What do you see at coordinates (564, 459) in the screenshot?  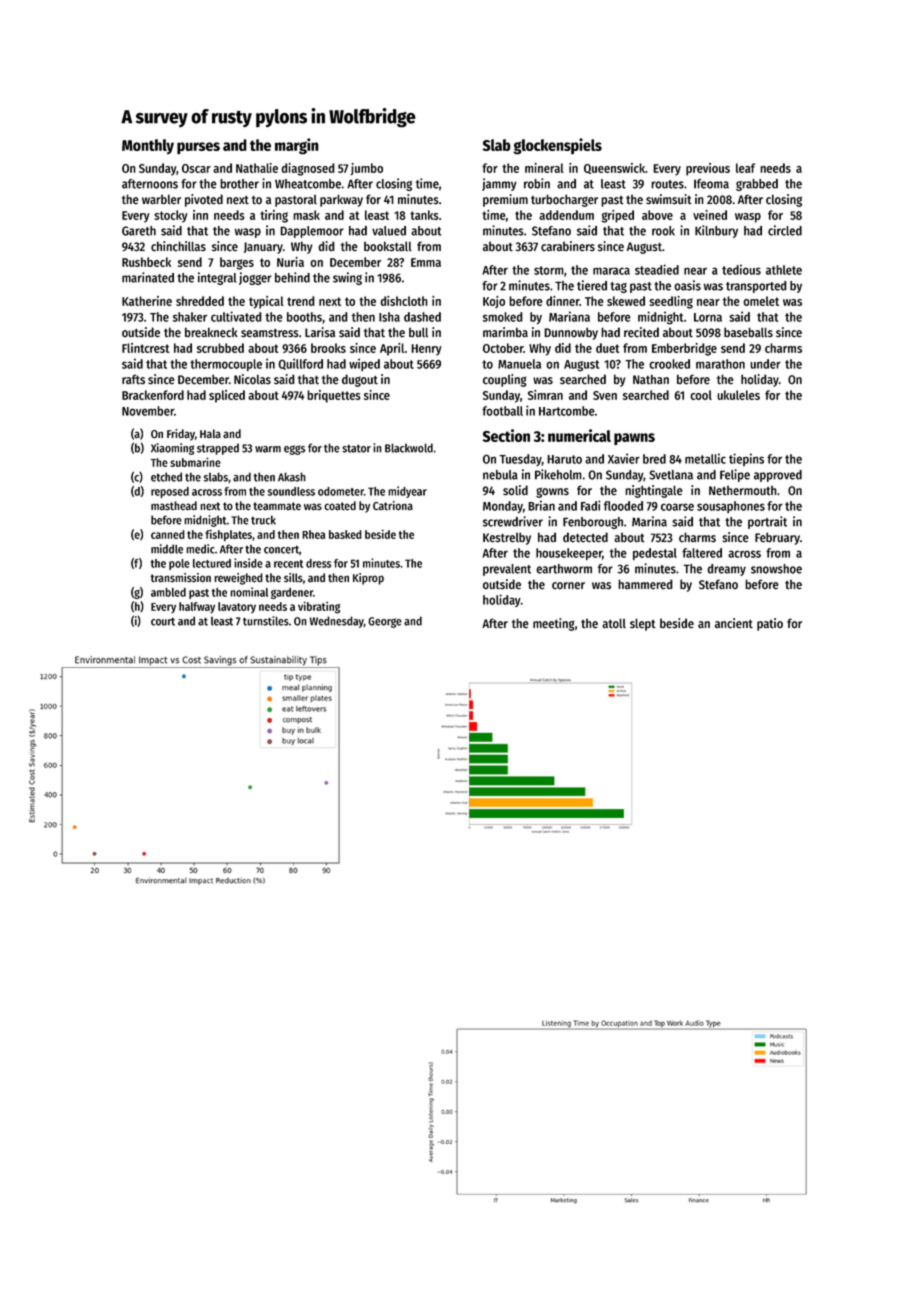 I see `Haruto` at bounding box center [564, 459].
